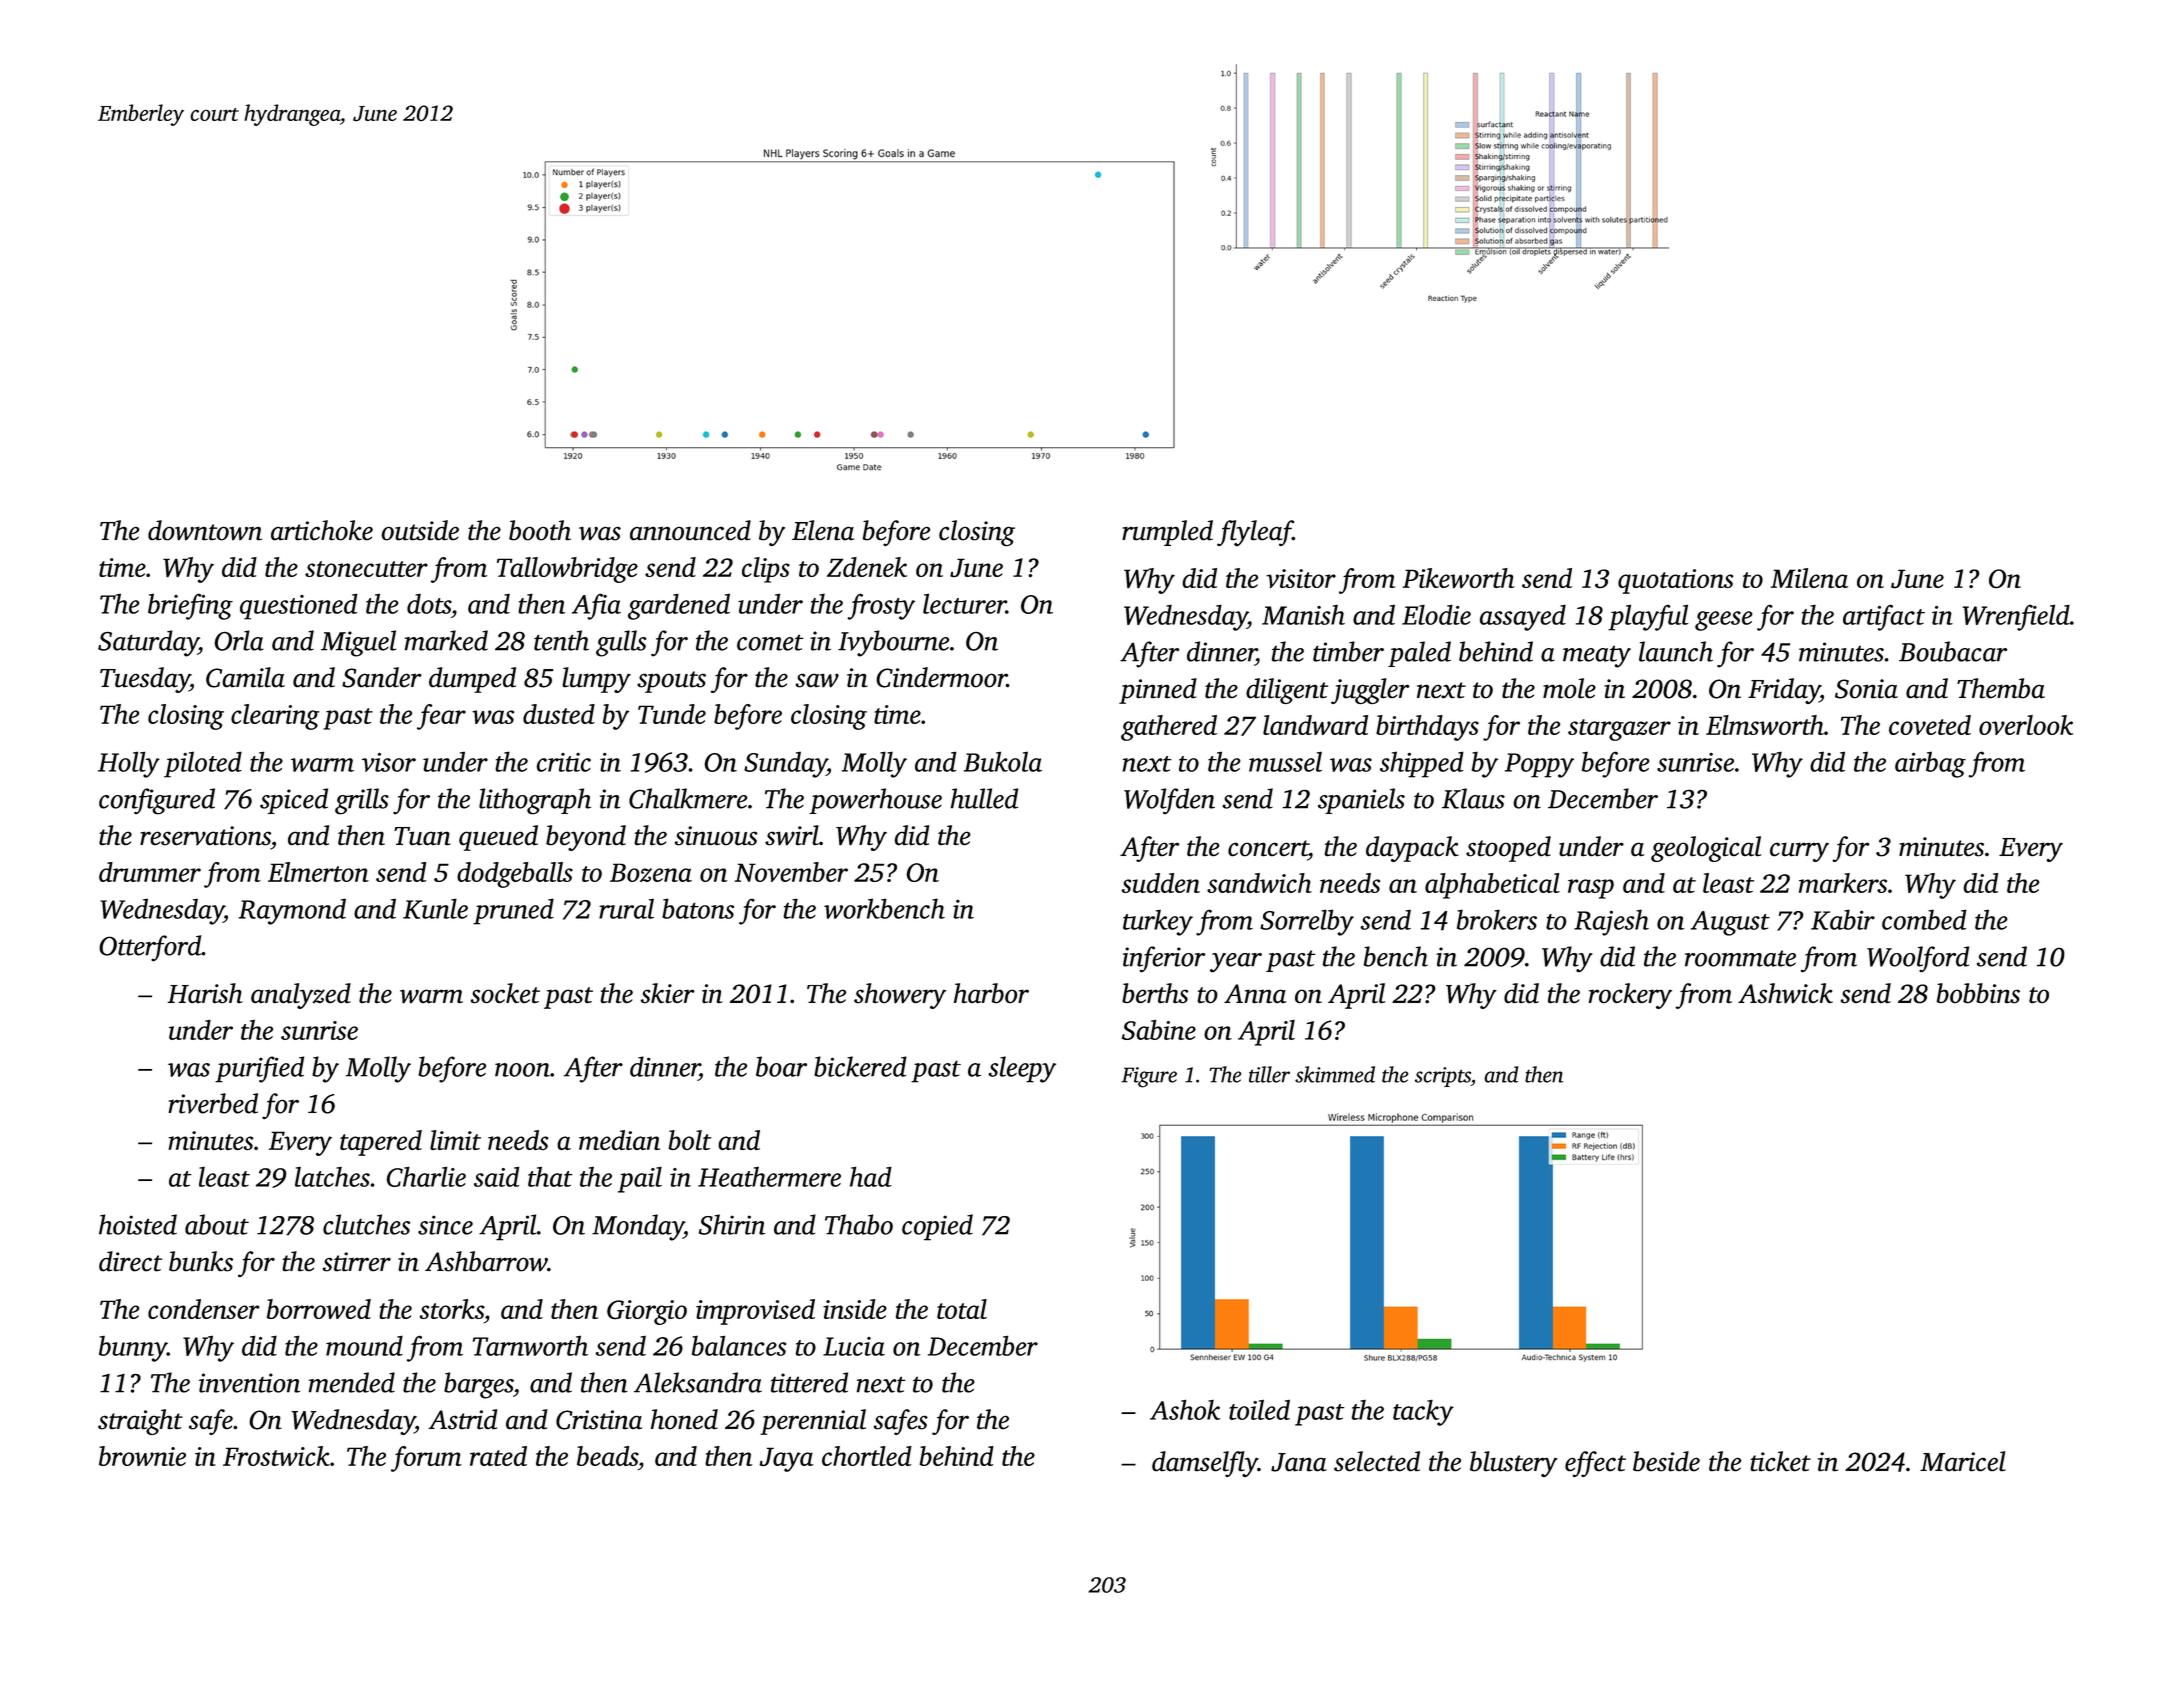 This screenshot has height=1683, width=2178. I want to click on mole, so click(1569, 688).
